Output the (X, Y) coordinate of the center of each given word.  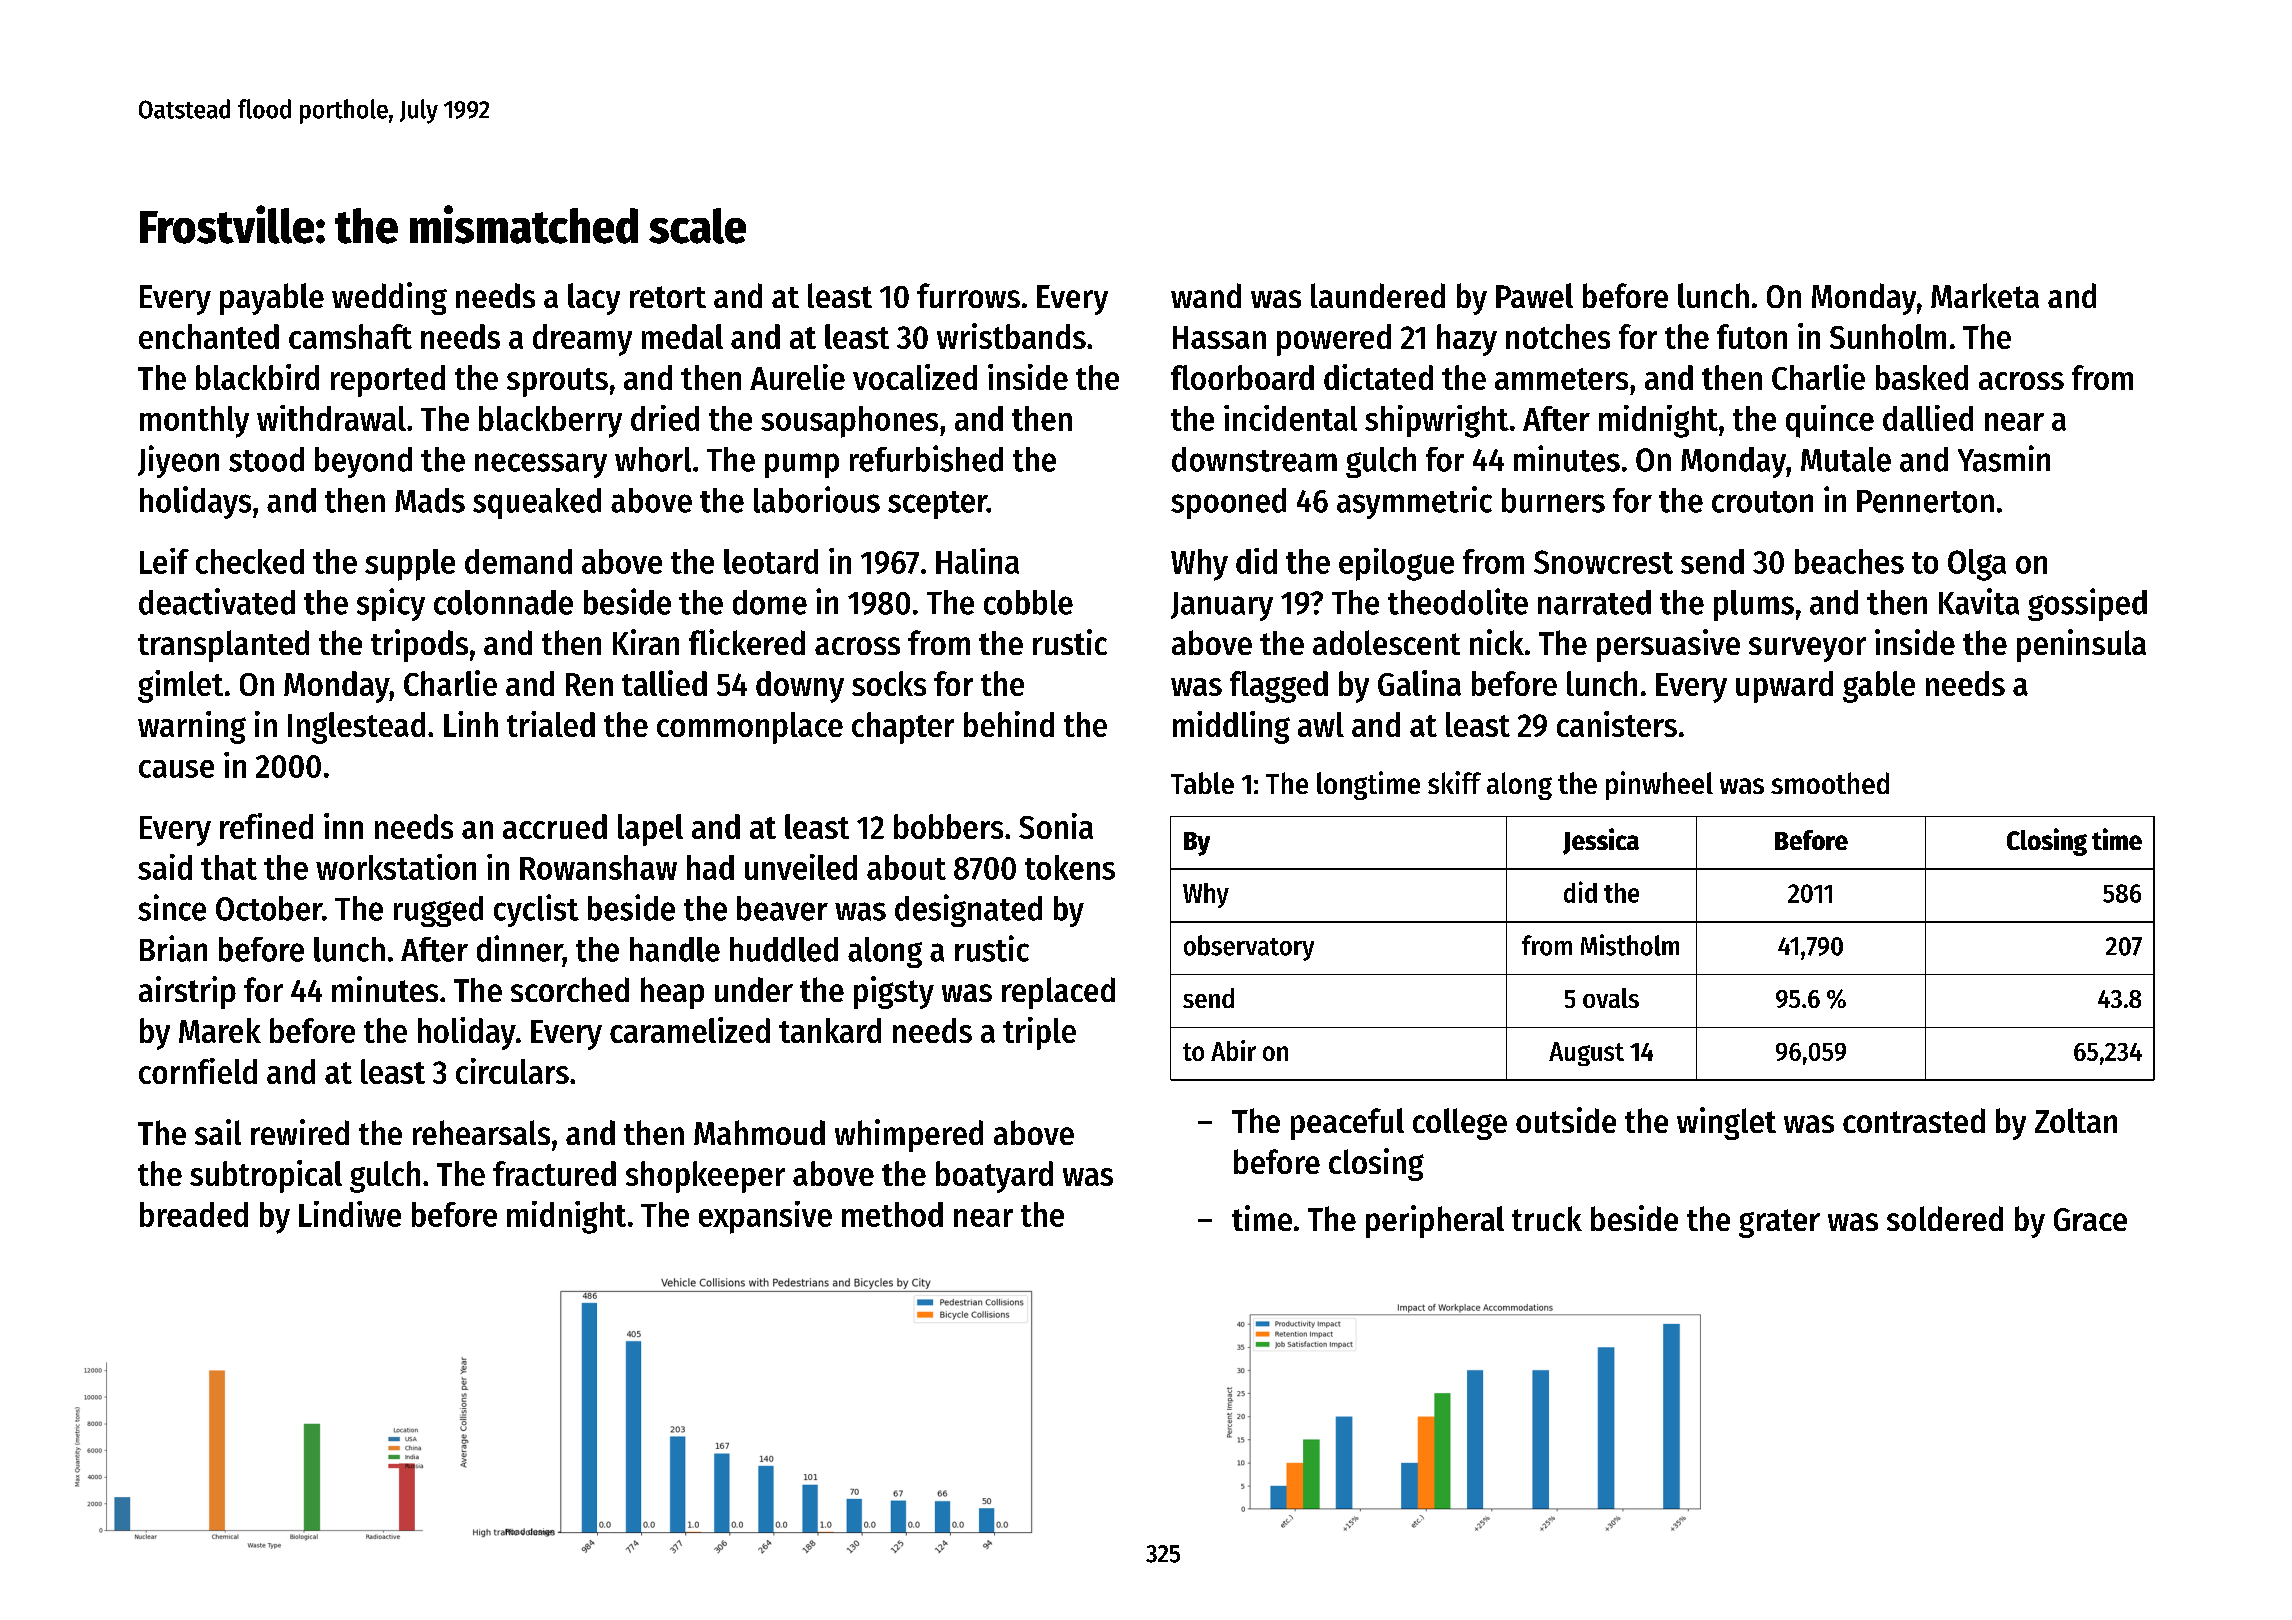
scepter (937, 505)
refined (266, 826)
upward (1784, 687)
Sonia (1056, 826)
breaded (194, 1214)
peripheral (1435, 1221)
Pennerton (1925, 501)
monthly (194, 422)
